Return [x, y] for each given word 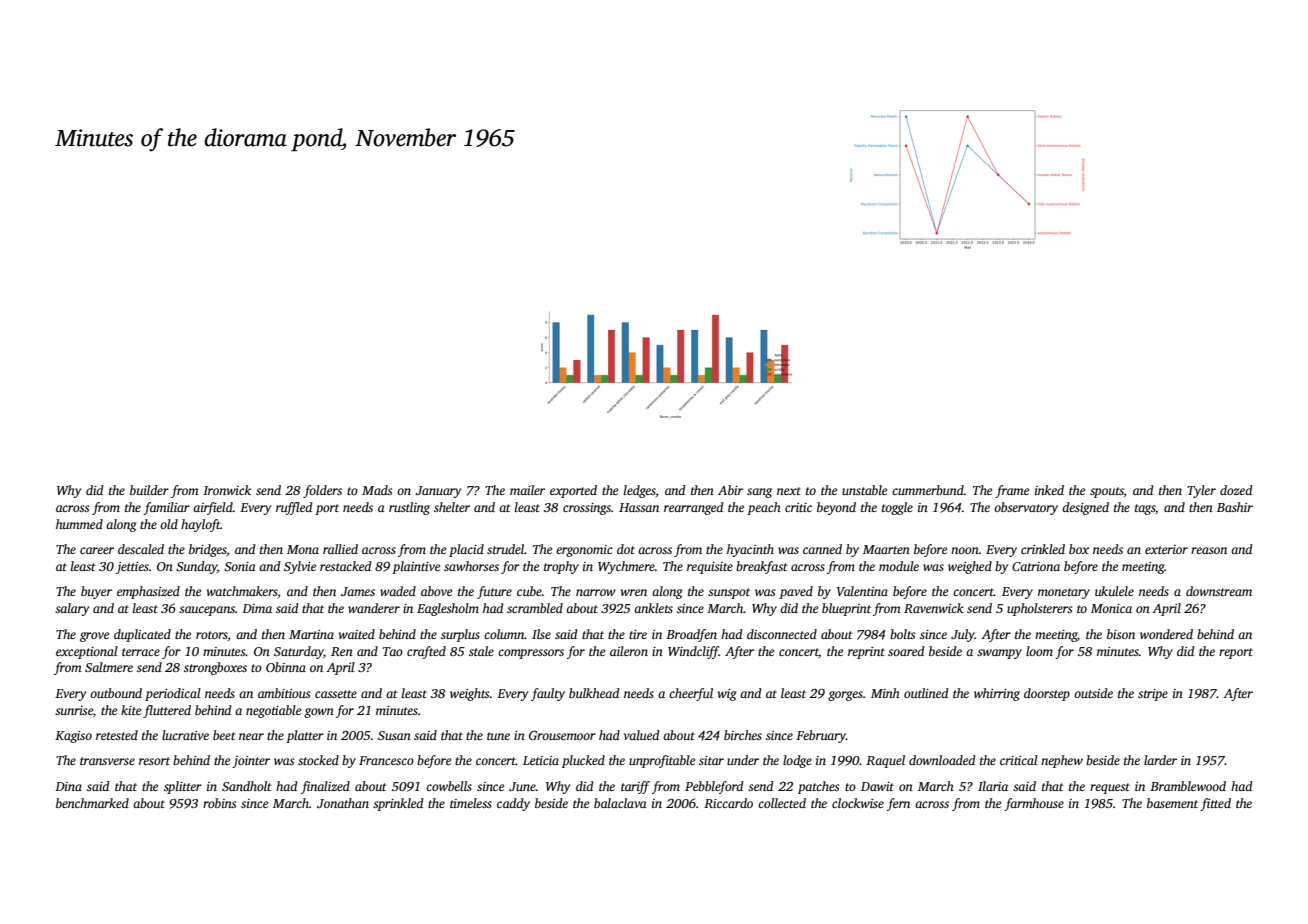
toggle [897, 508]
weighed [970, 567]
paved [796, 592]
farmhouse [1034, 804]
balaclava [620, 803]
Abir [730, 490]
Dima [257, 608]
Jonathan [343, 803]
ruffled [294, 508]
